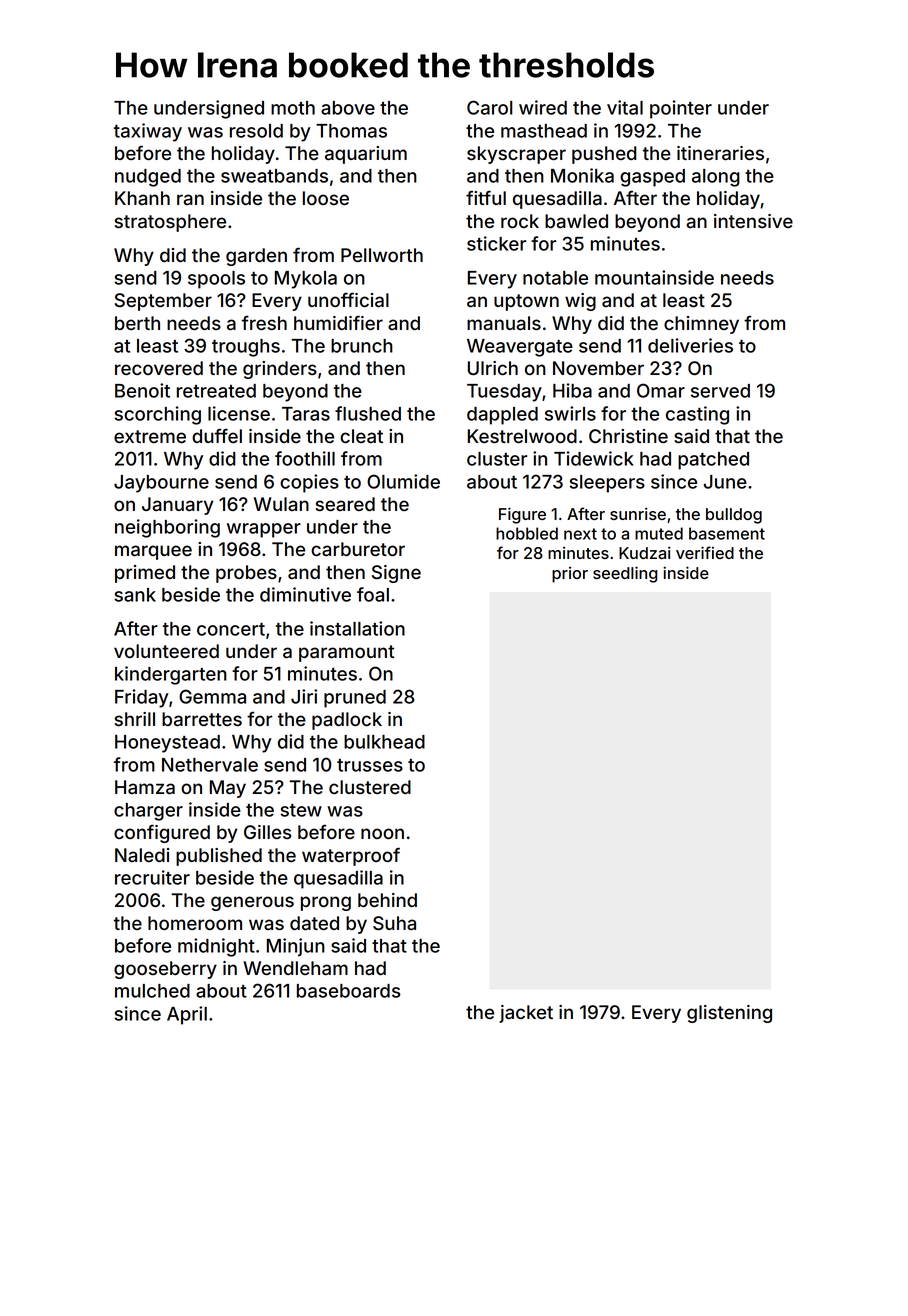 This screenshot has height=1316, width=908. I want to click on June, so click(725, 482).
